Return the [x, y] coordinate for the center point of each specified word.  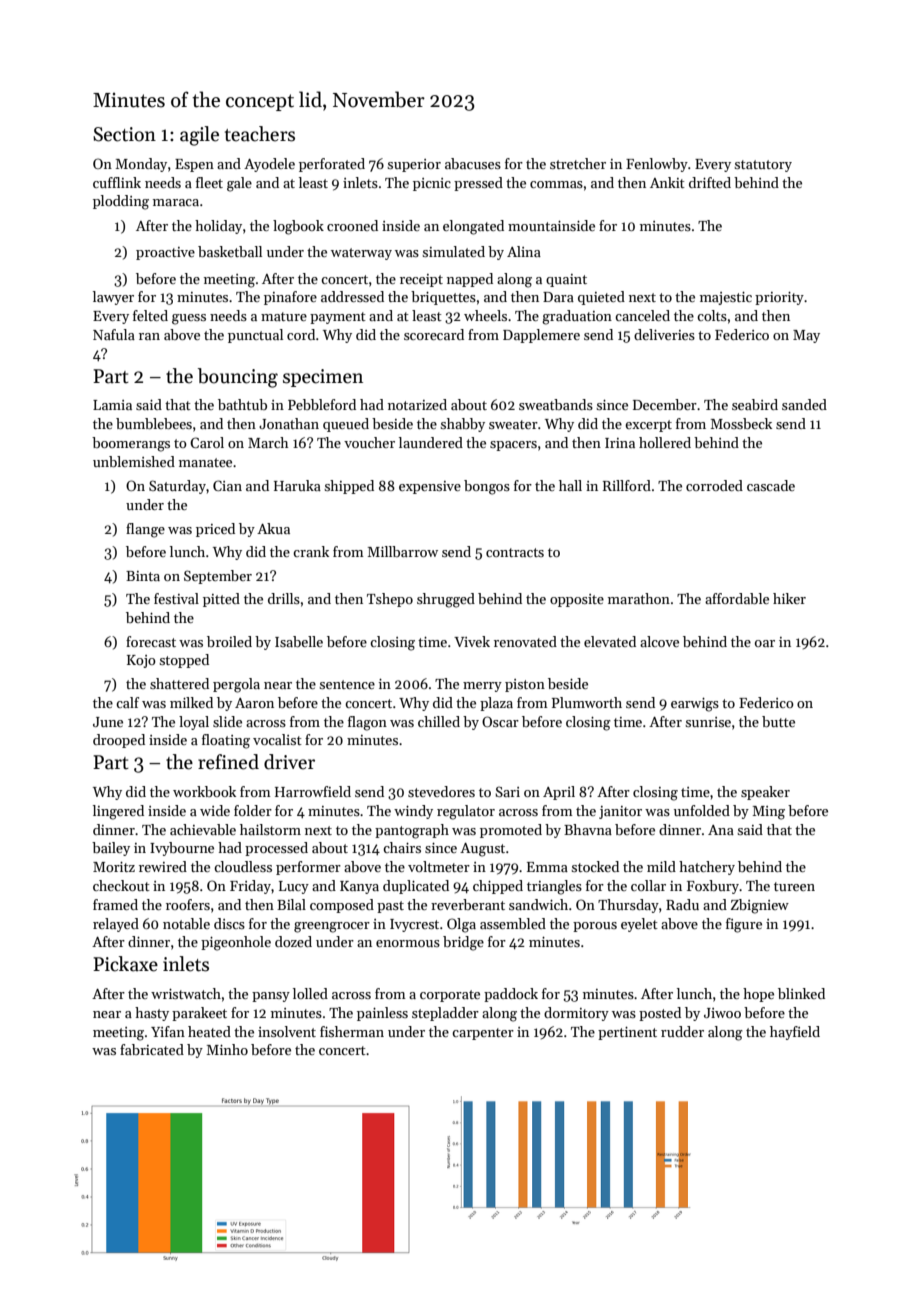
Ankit [667, 182]
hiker [789, 598]
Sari [507, 791]
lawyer [113, 298]
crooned [352, 225]
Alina [524, 251]
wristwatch [186, 993]
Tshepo [390, 600]
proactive [165, 253]
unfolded [702, 810]
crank [311, 551]
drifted [710, 182]
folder [253, 810]
